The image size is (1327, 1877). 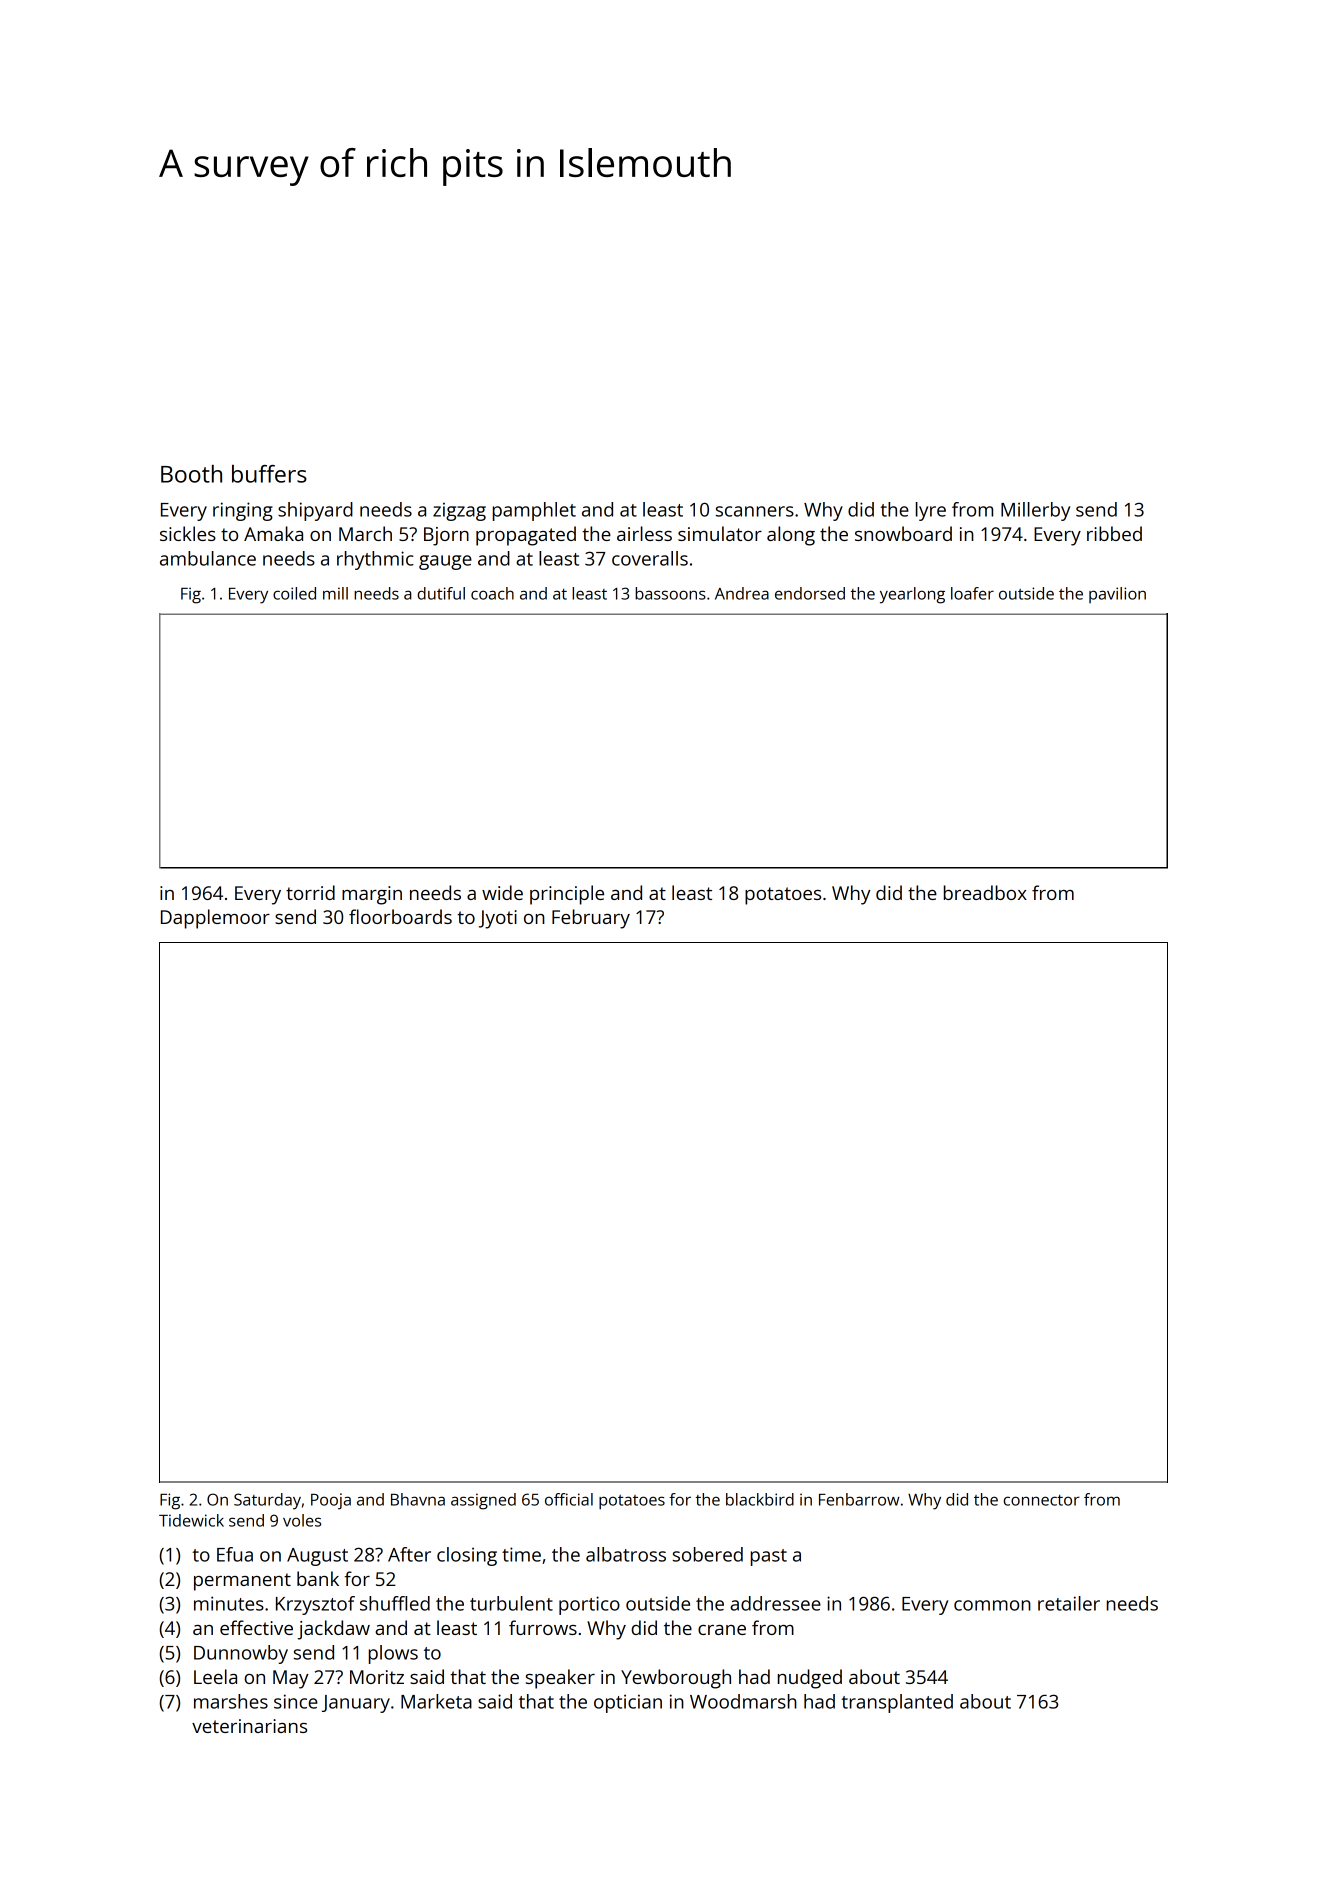 I want to click on breadbox, so click(x=985, y=892).
